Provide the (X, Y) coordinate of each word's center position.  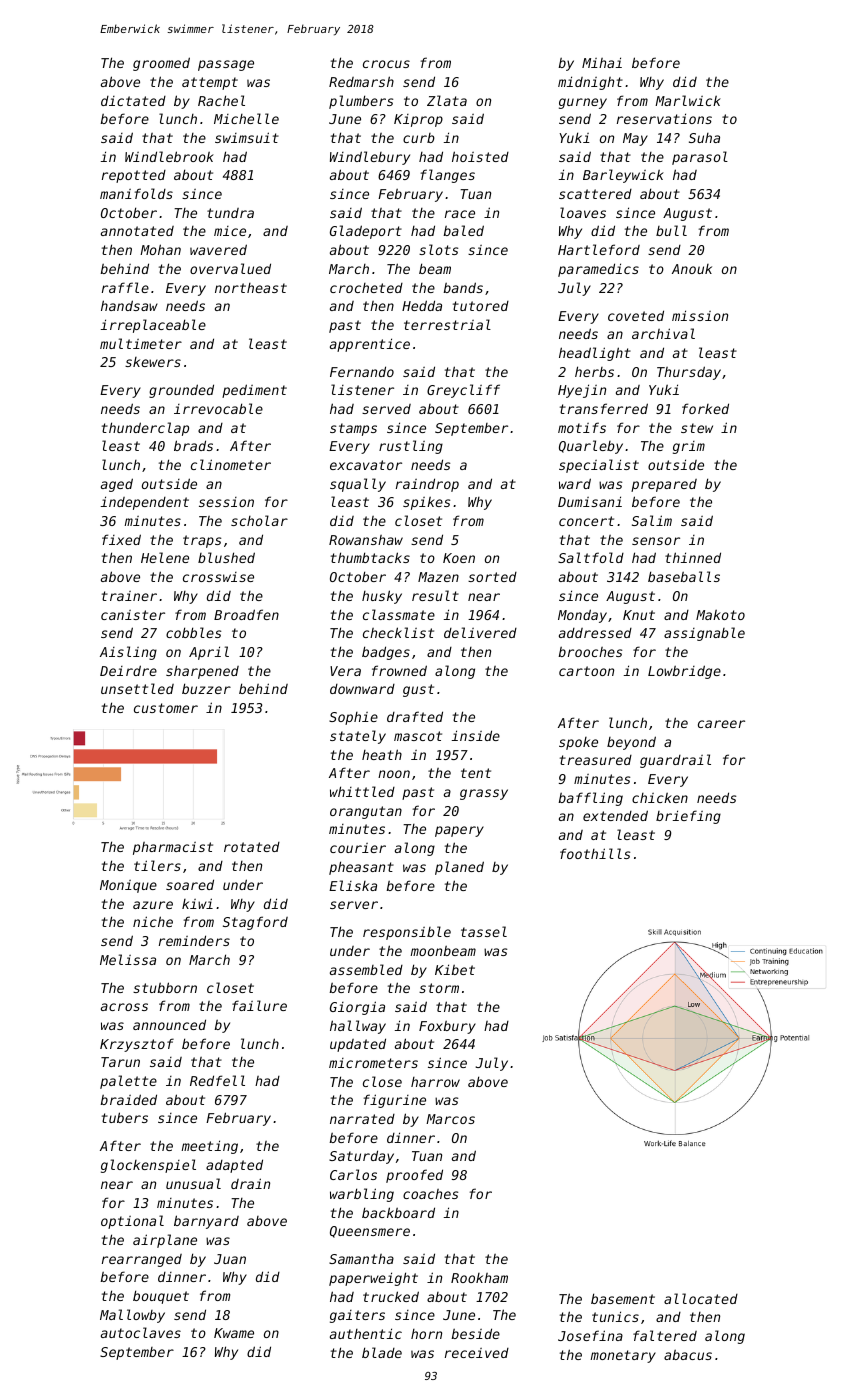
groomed (161, 64)
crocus (386, 64)
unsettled (137, 688)
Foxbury (447, 1027)
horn (426, 1334)
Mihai (602, 62)
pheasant (361, 868)
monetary (623, 1356)
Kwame (234, 1333)
